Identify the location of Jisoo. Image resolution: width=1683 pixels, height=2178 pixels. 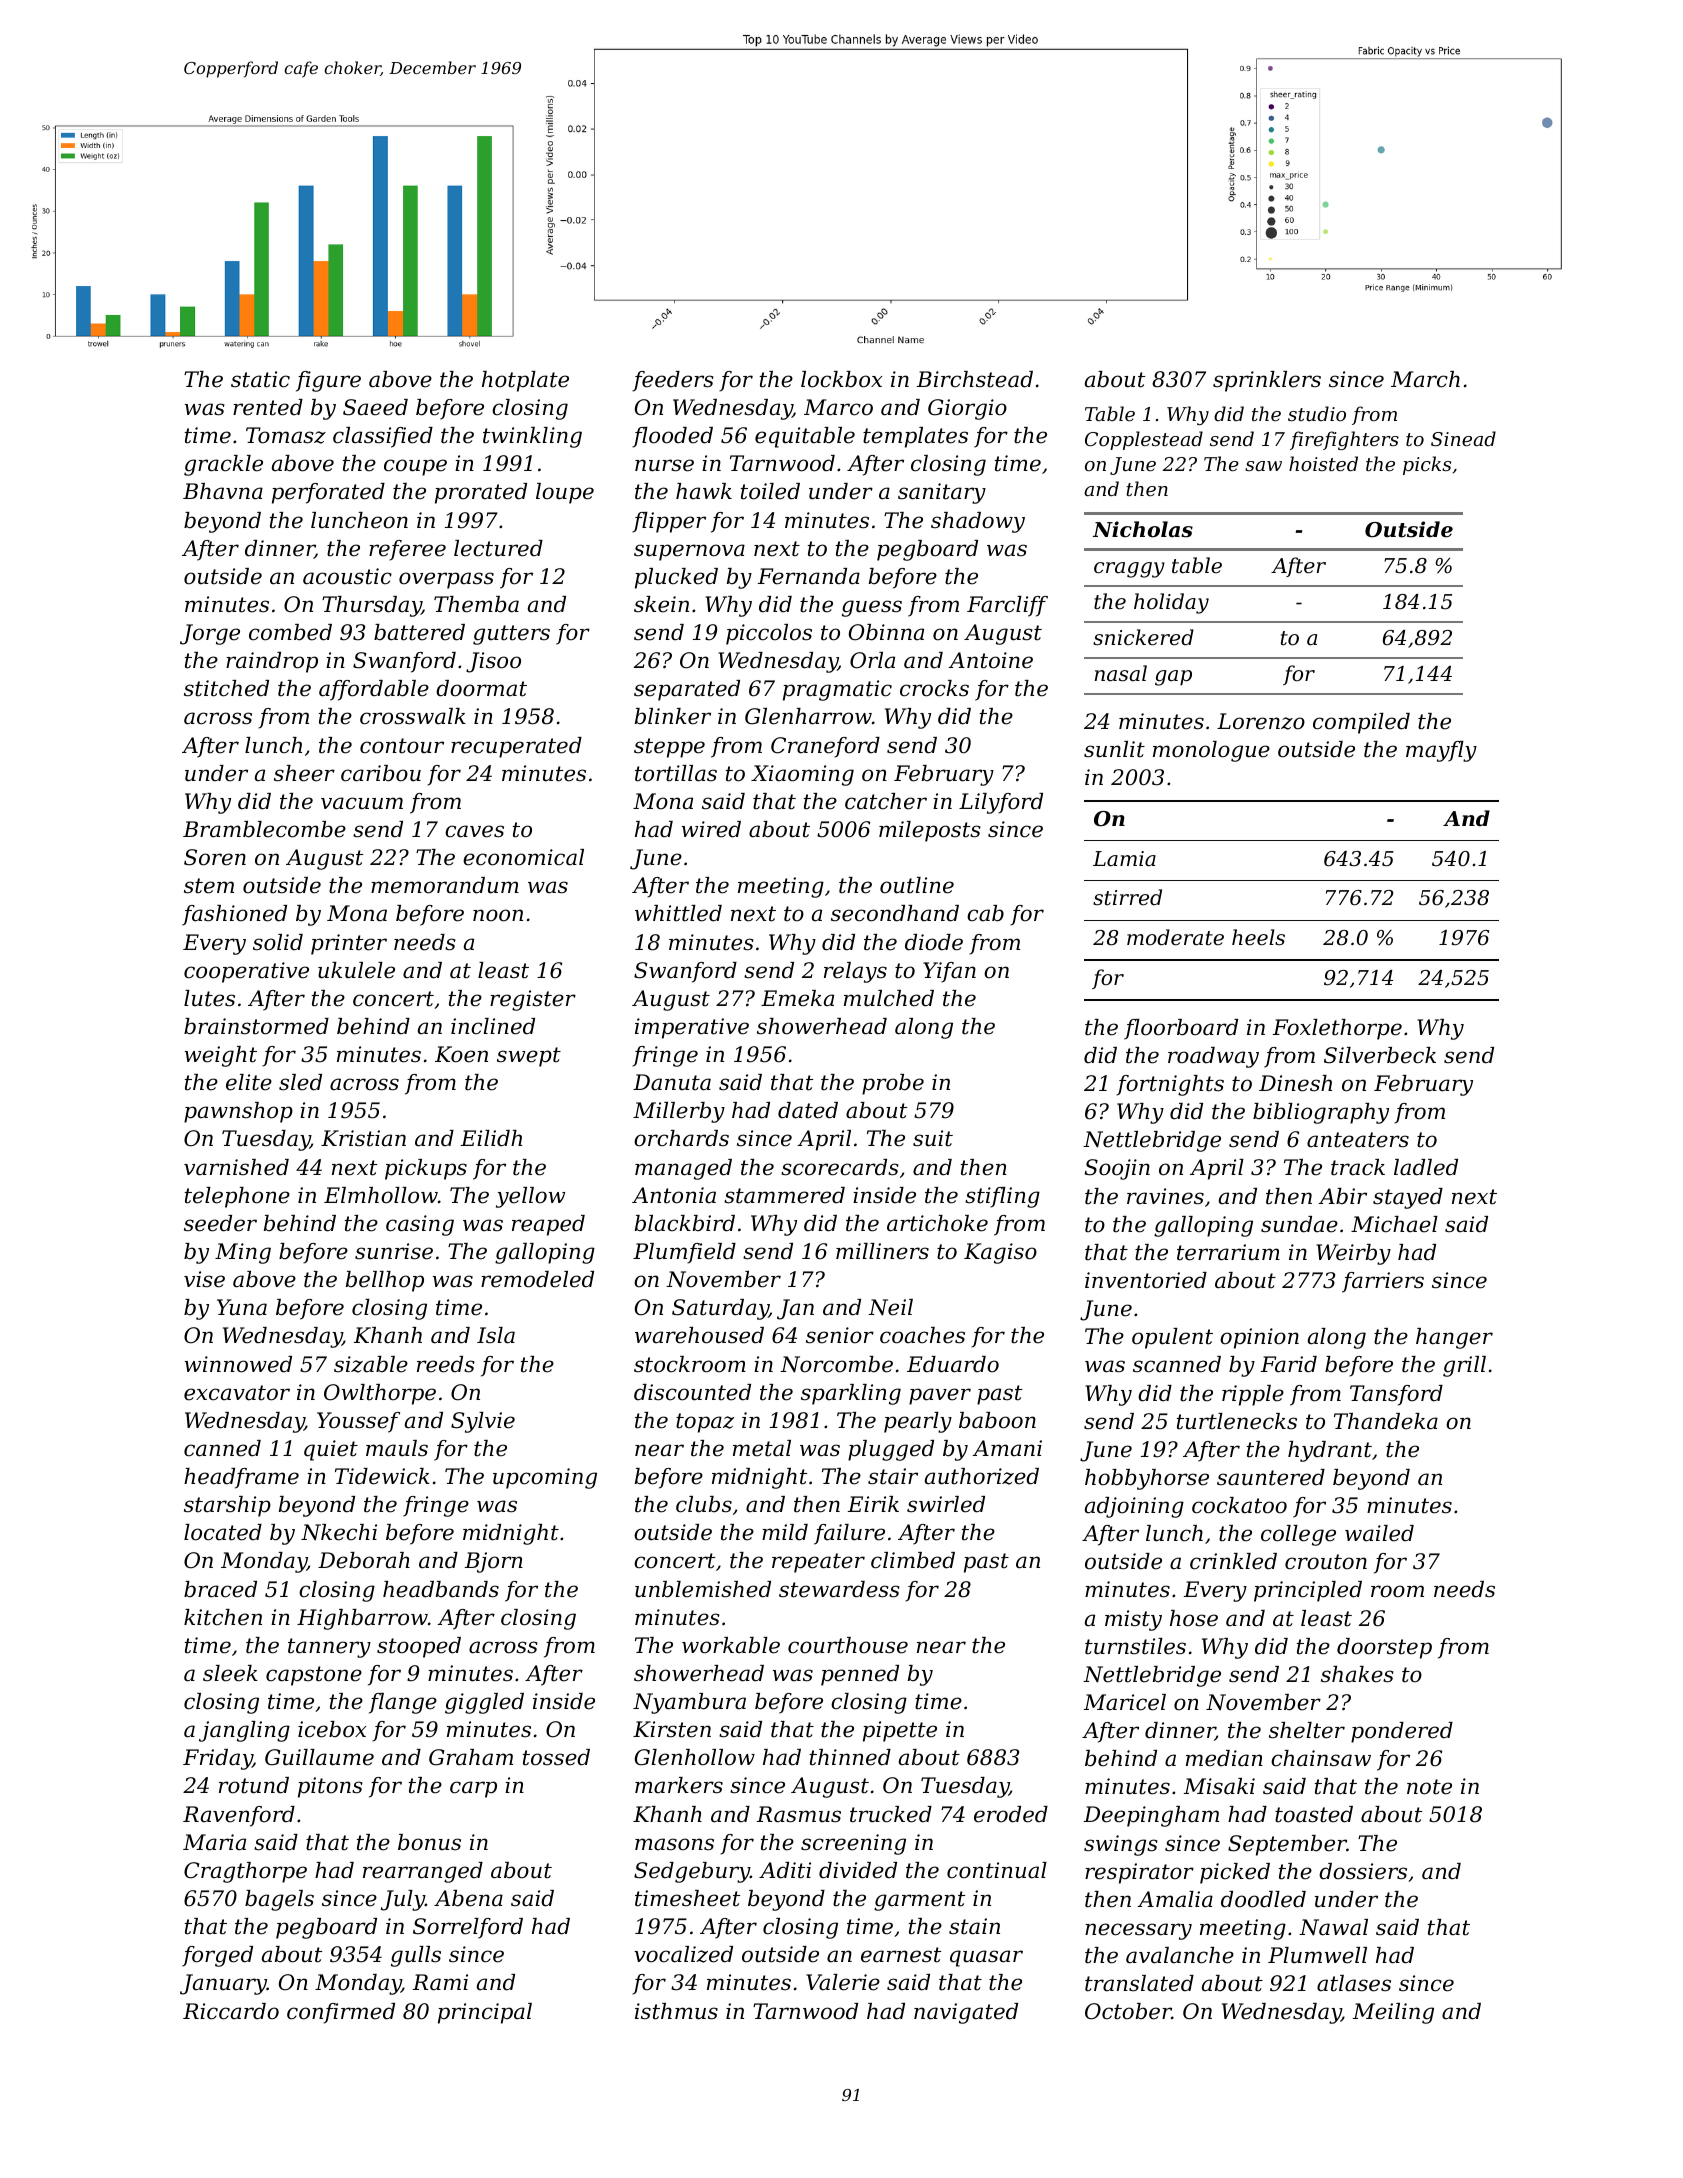
(493, 662).
